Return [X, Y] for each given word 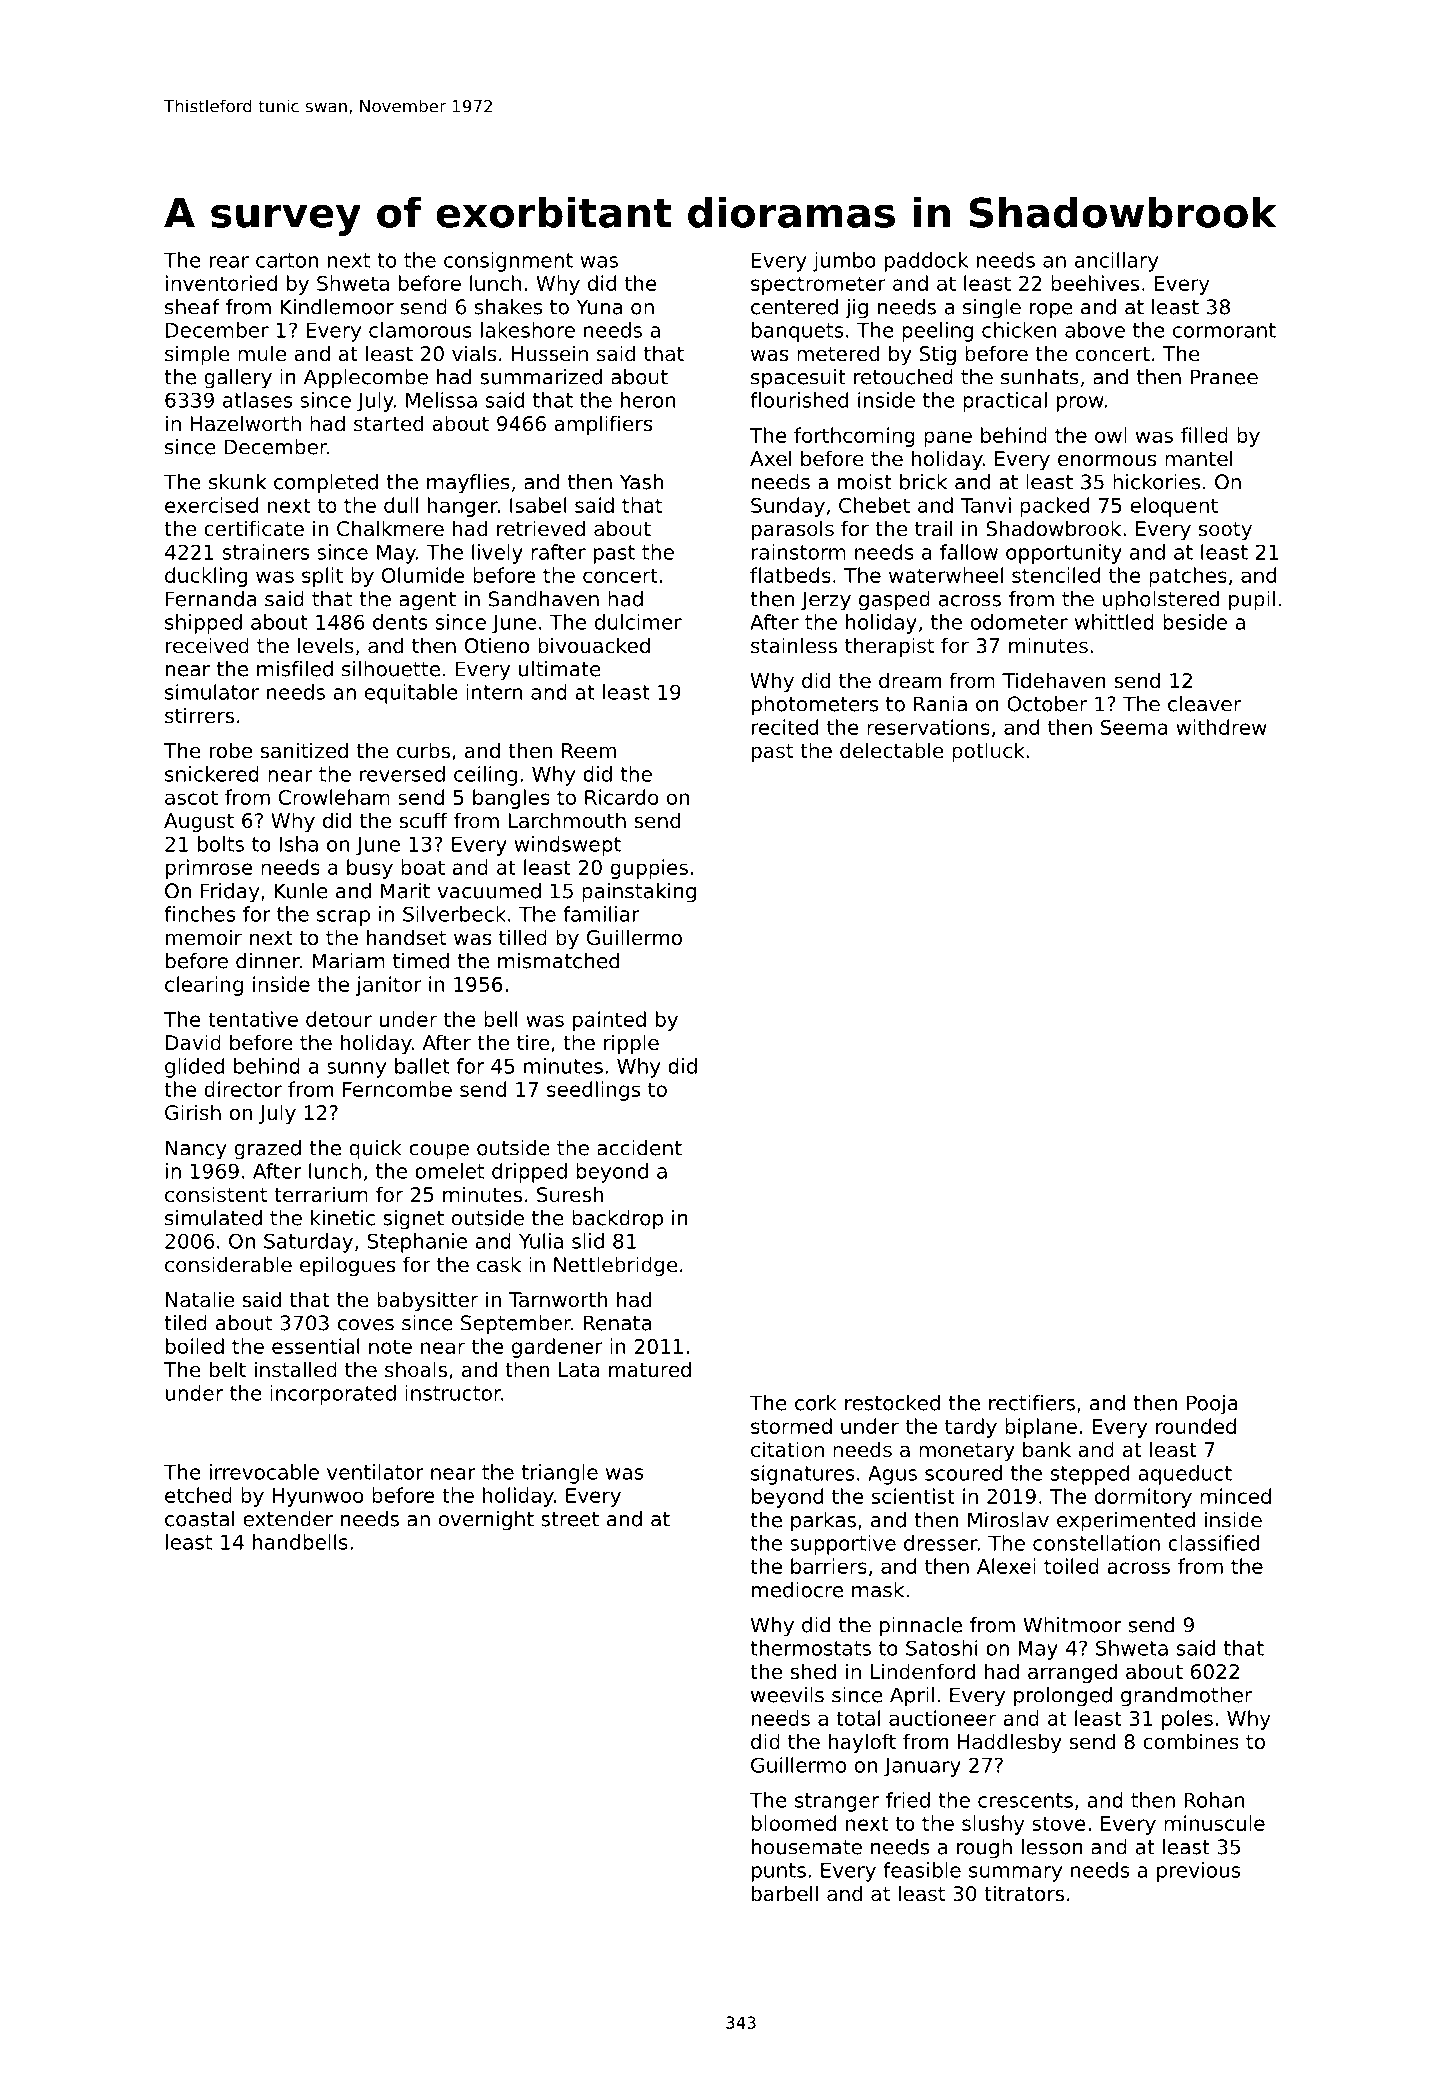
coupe [439, 1152]
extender [288, 1519]
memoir [204, 937]
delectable [892, 750]
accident [639, 1148]
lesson [1052, 1847]
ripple [631, 1044]
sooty [1225, 531]
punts [779, 1872]
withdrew [1221, 727]
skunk [237, 482]
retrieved [541, 528]
